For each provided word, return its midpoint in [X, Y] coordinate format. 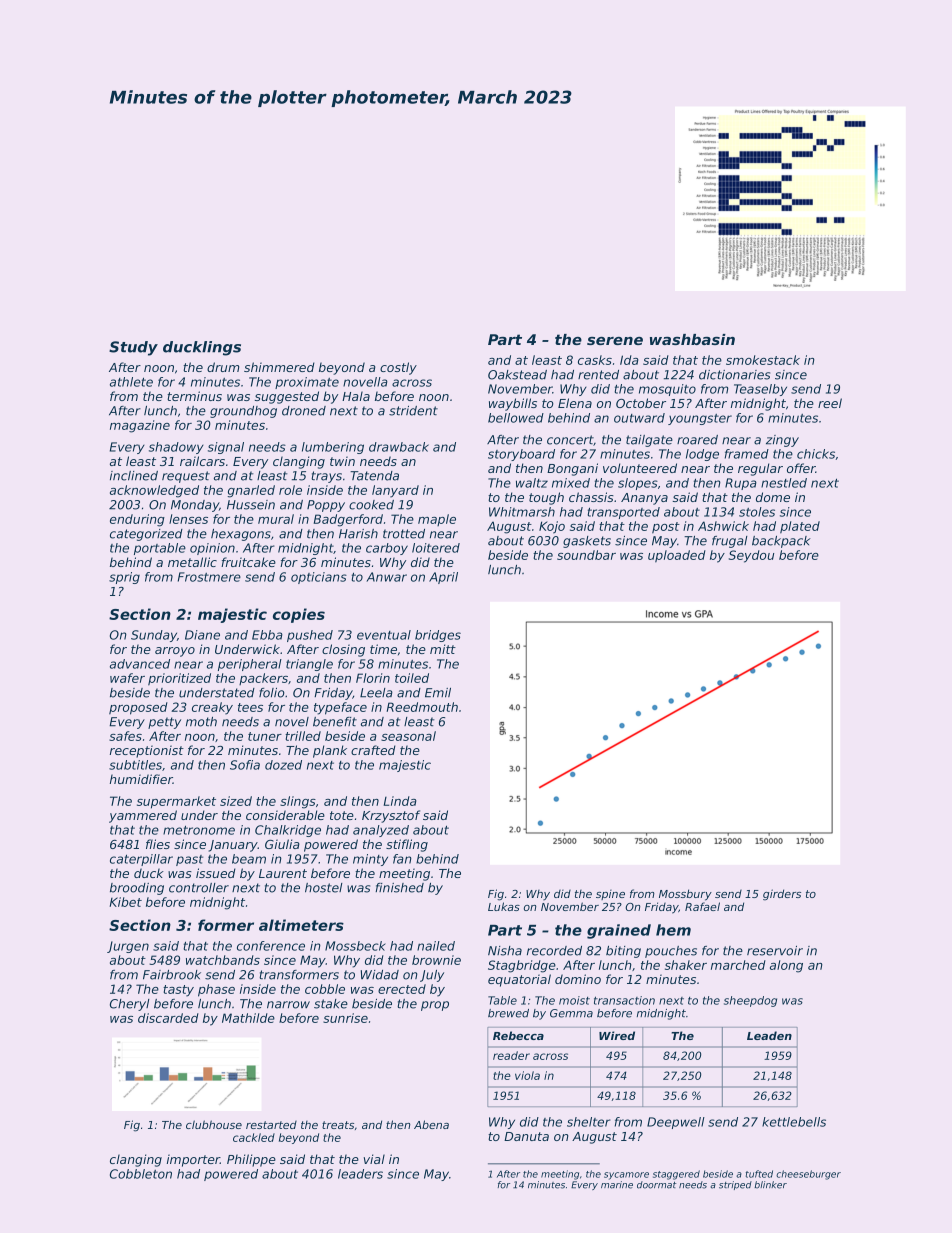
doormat [657, 1185]
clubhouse [214, 1124]
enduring [137, 520]
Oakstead [517, 375]
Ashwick [723, 526]
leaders [360, 1174]
